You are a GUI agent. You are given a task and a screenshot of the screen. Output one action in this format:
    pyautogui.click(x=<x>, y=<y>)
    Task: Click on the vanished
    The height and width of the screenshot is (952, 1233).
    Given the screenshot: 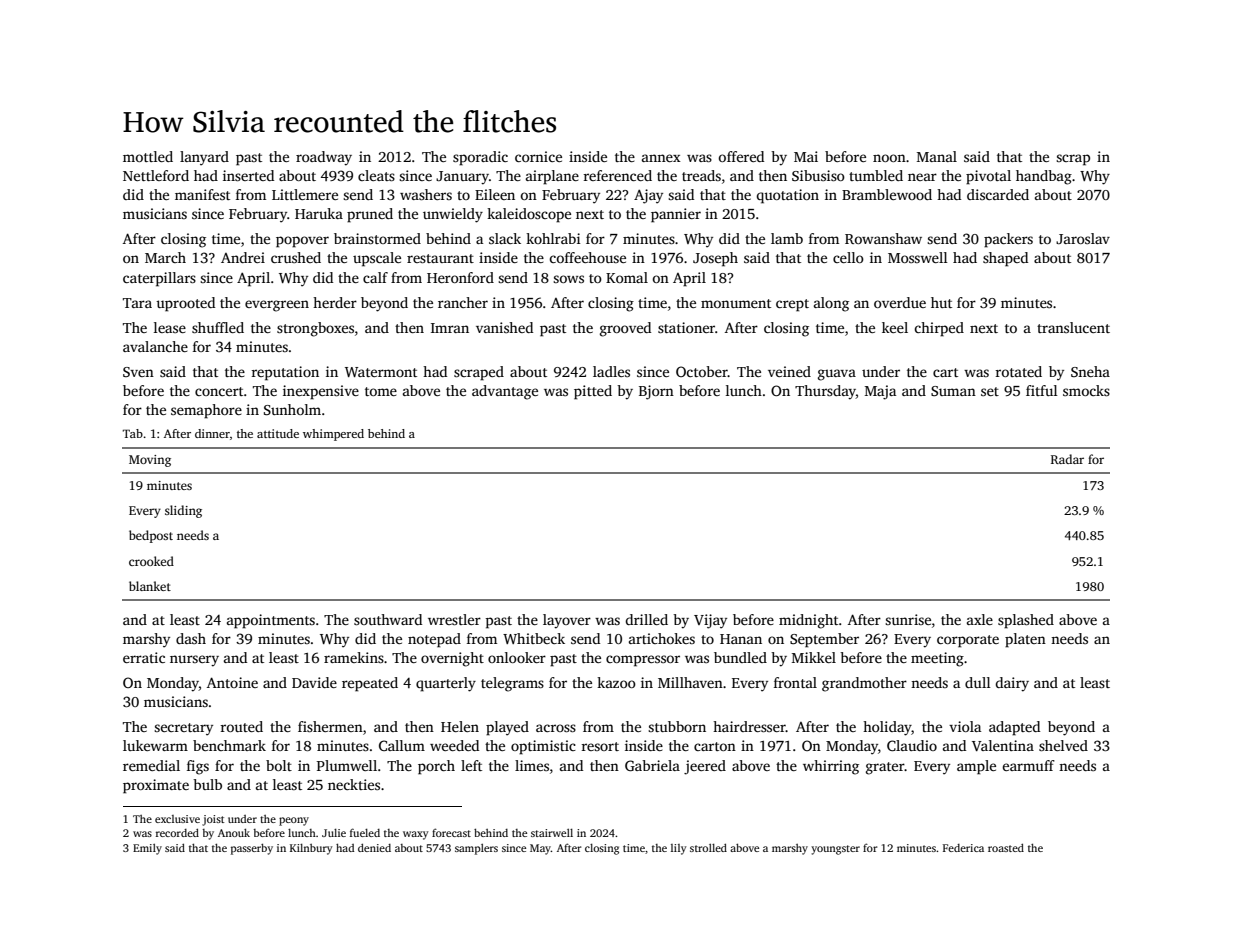 What is the action you would take?
    pyautogui.click(x=504, y=327)
